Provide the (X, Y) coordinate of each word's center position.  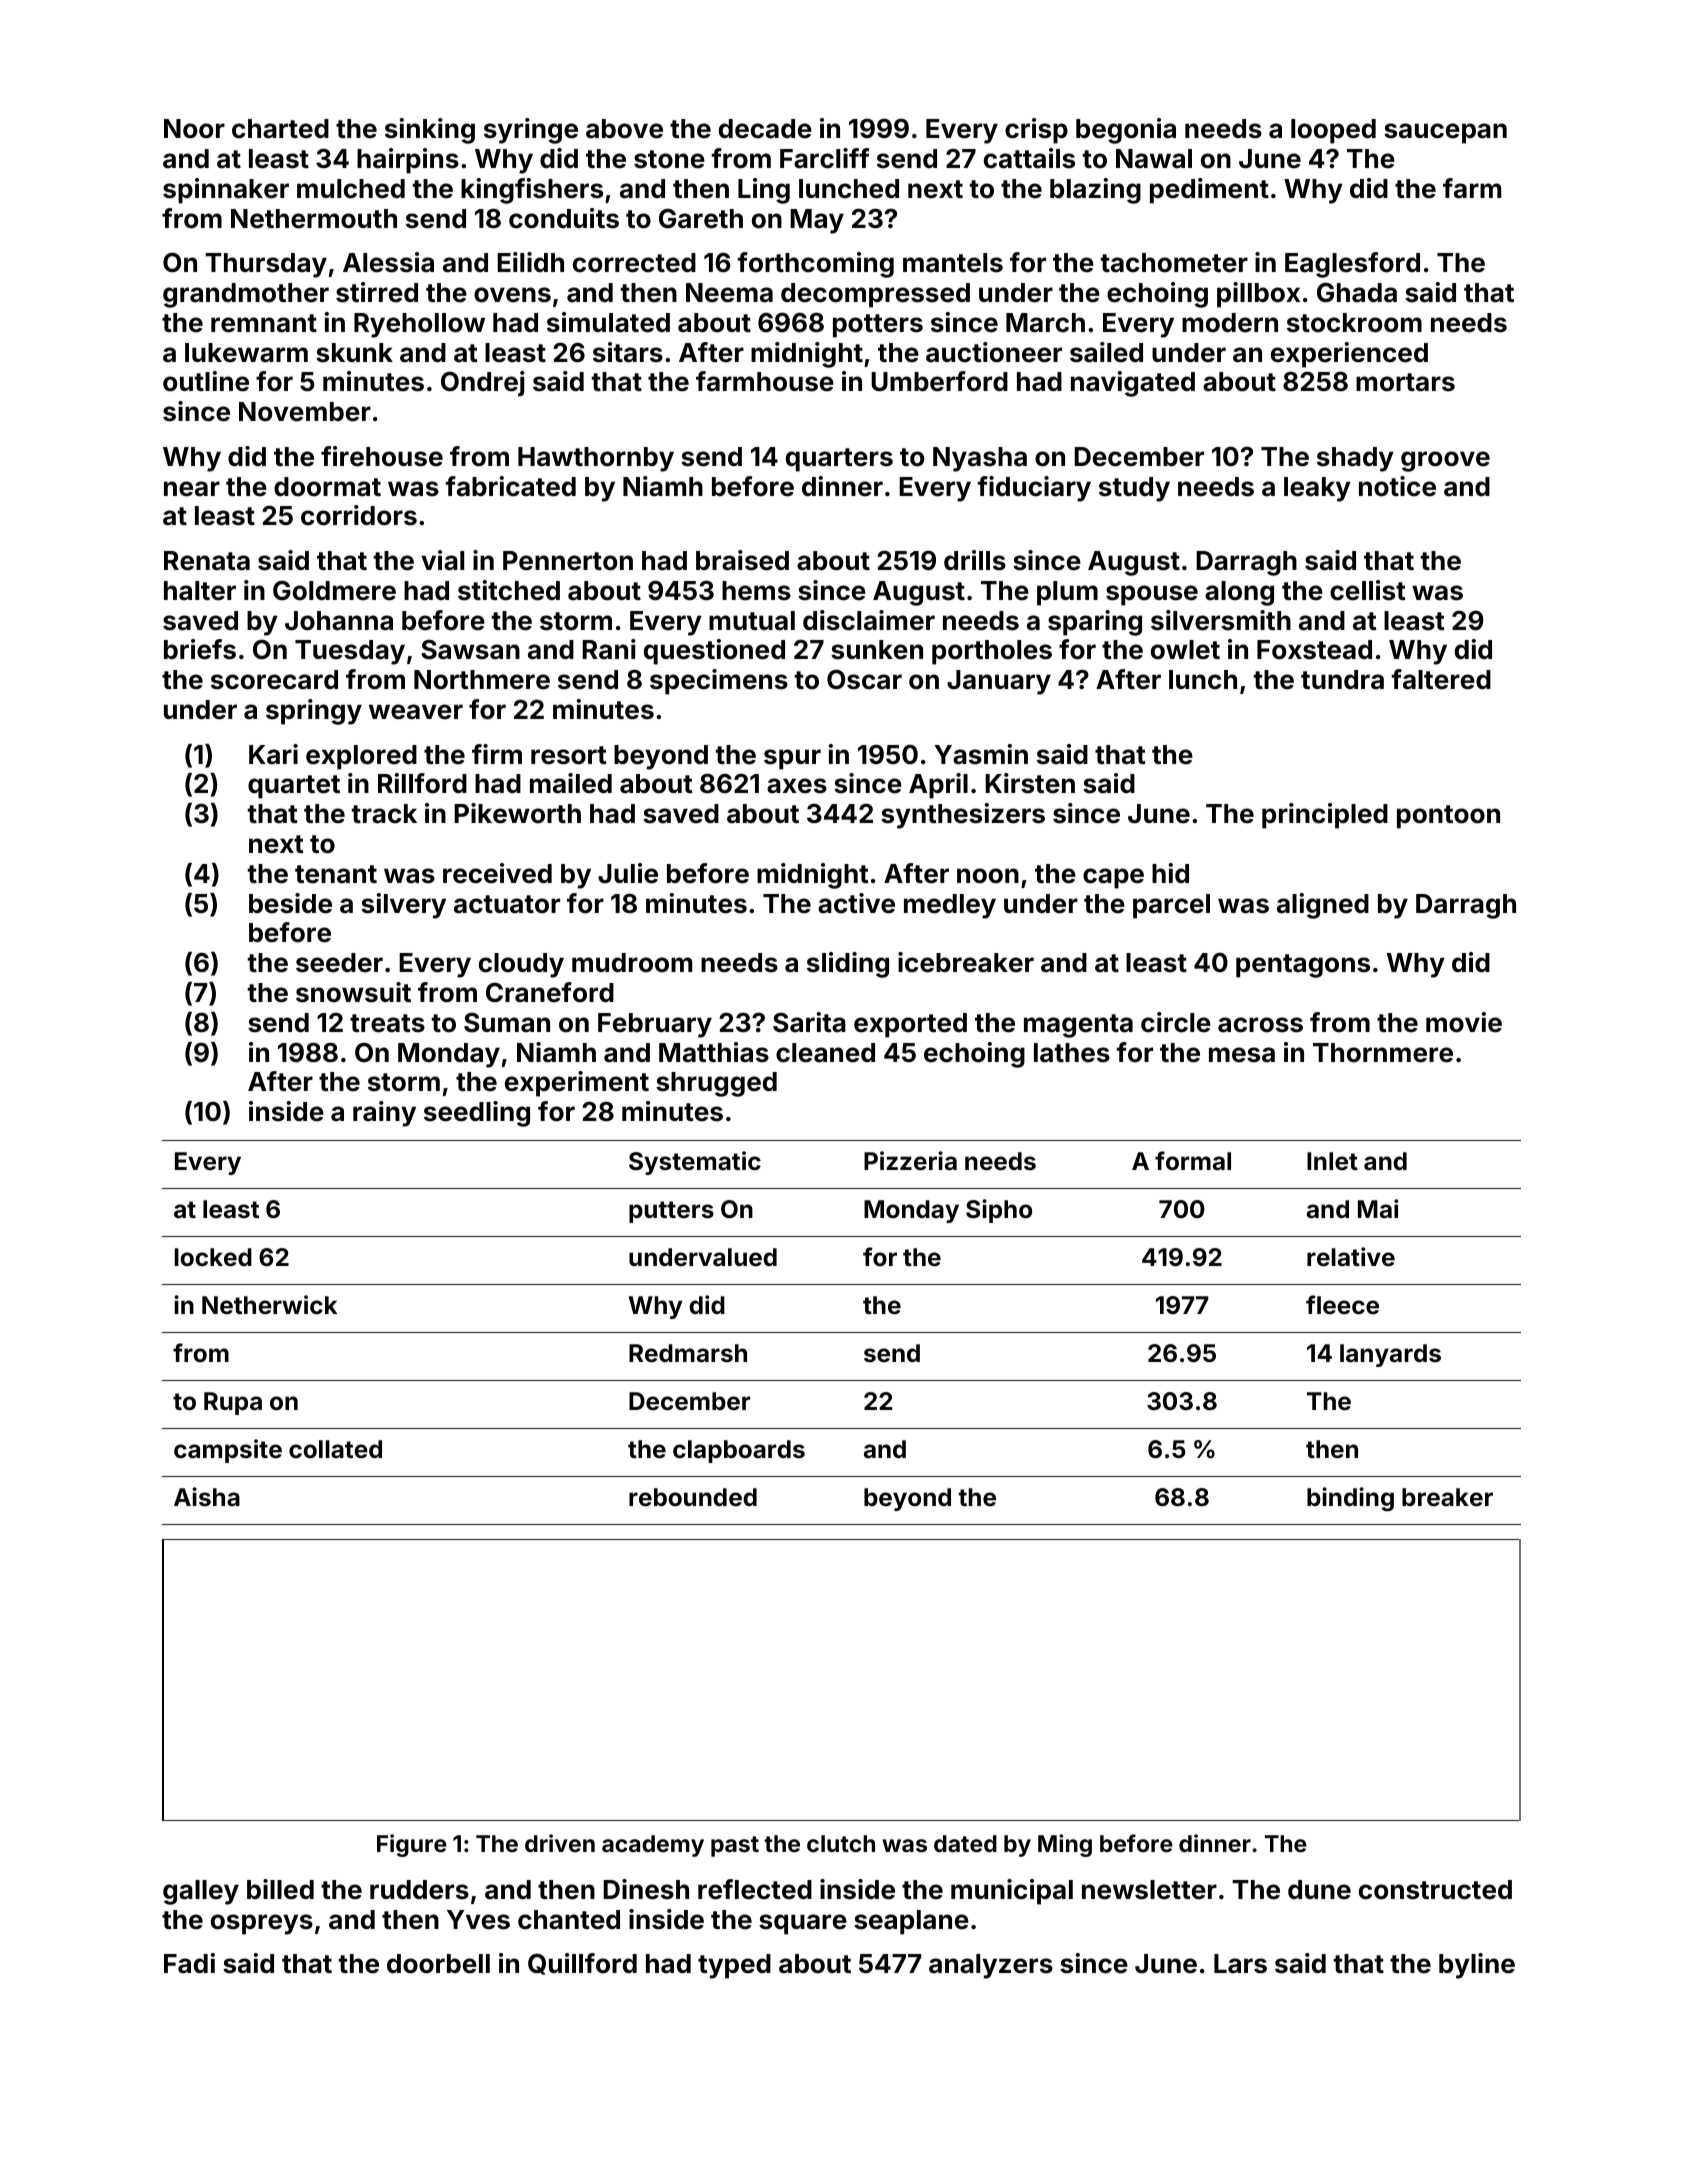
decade (765, 129)
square (803, 1924)
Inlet (1332, 1161)
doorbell (438, 1964)
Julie (628, 873)
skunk (354, 353)
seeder (339, 963)
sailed (1106, 352)
